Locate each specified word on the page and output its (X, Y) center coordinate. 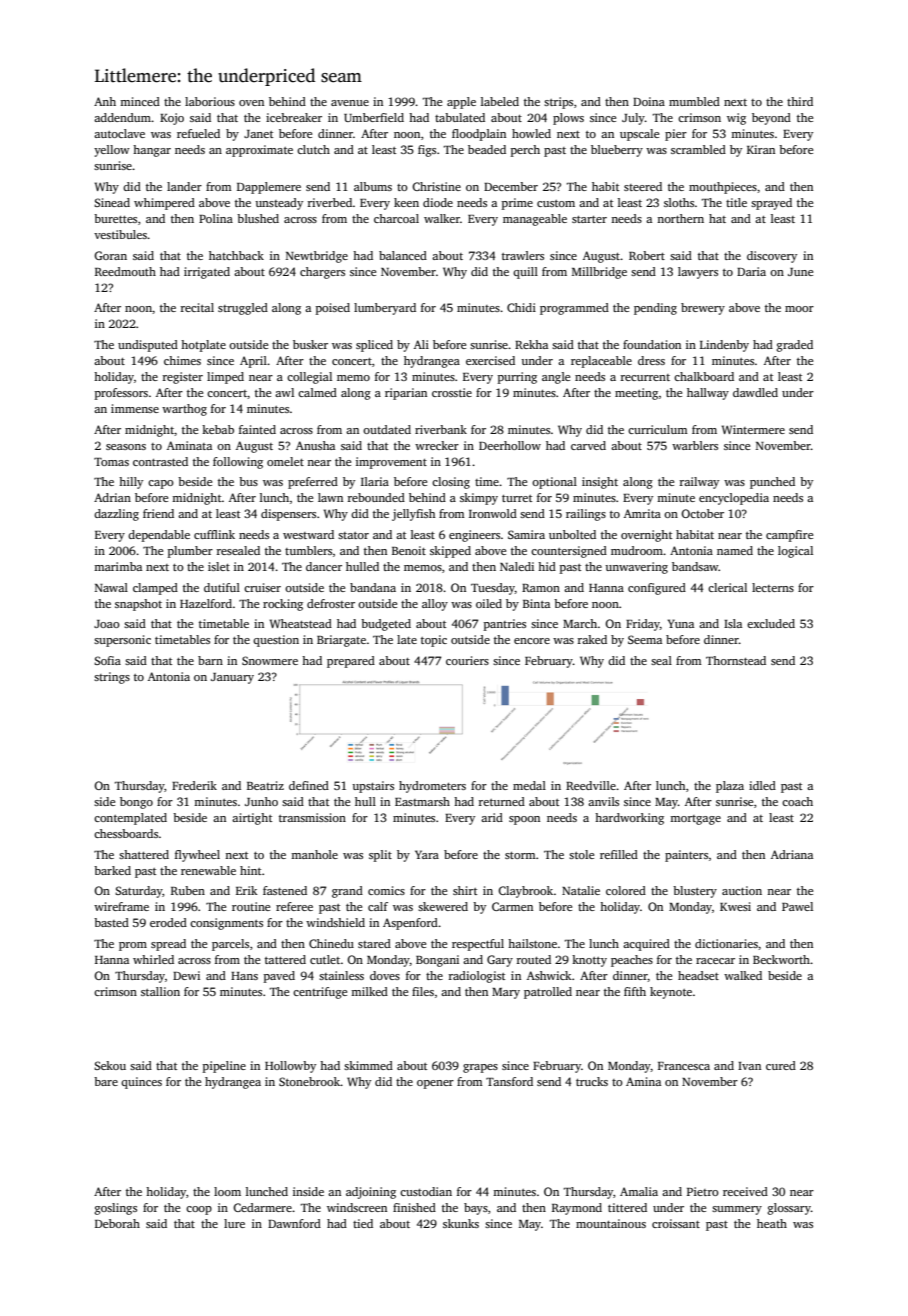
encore (532, 641)
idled (762, 785)
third (800, 101)
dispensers (288, 515)
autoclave (119, 133)
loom (227, 1191)
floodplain (479, 135)
